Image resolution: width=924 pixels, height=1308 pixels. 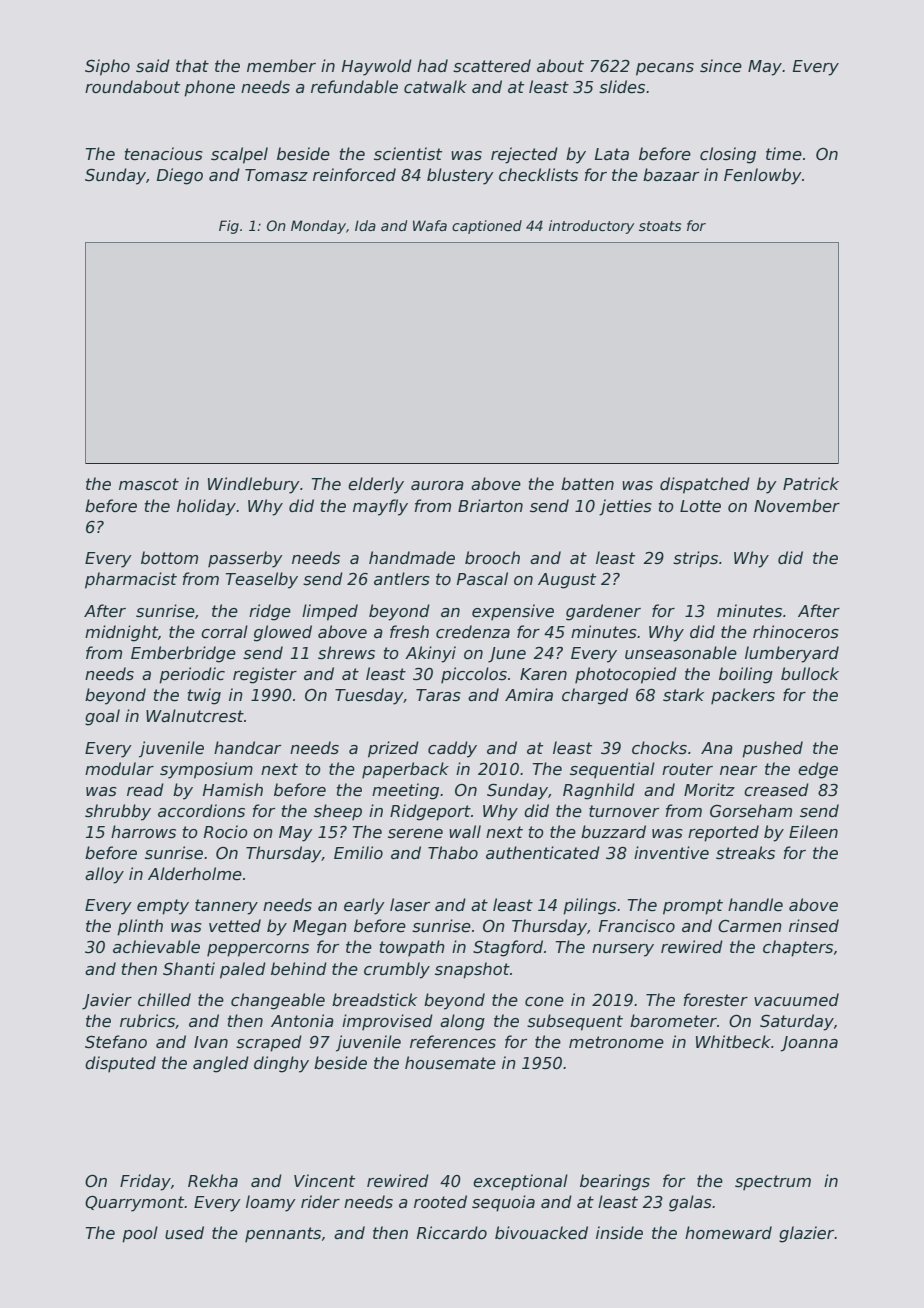 I want to click on scattered, so click(x=492, y=66).
